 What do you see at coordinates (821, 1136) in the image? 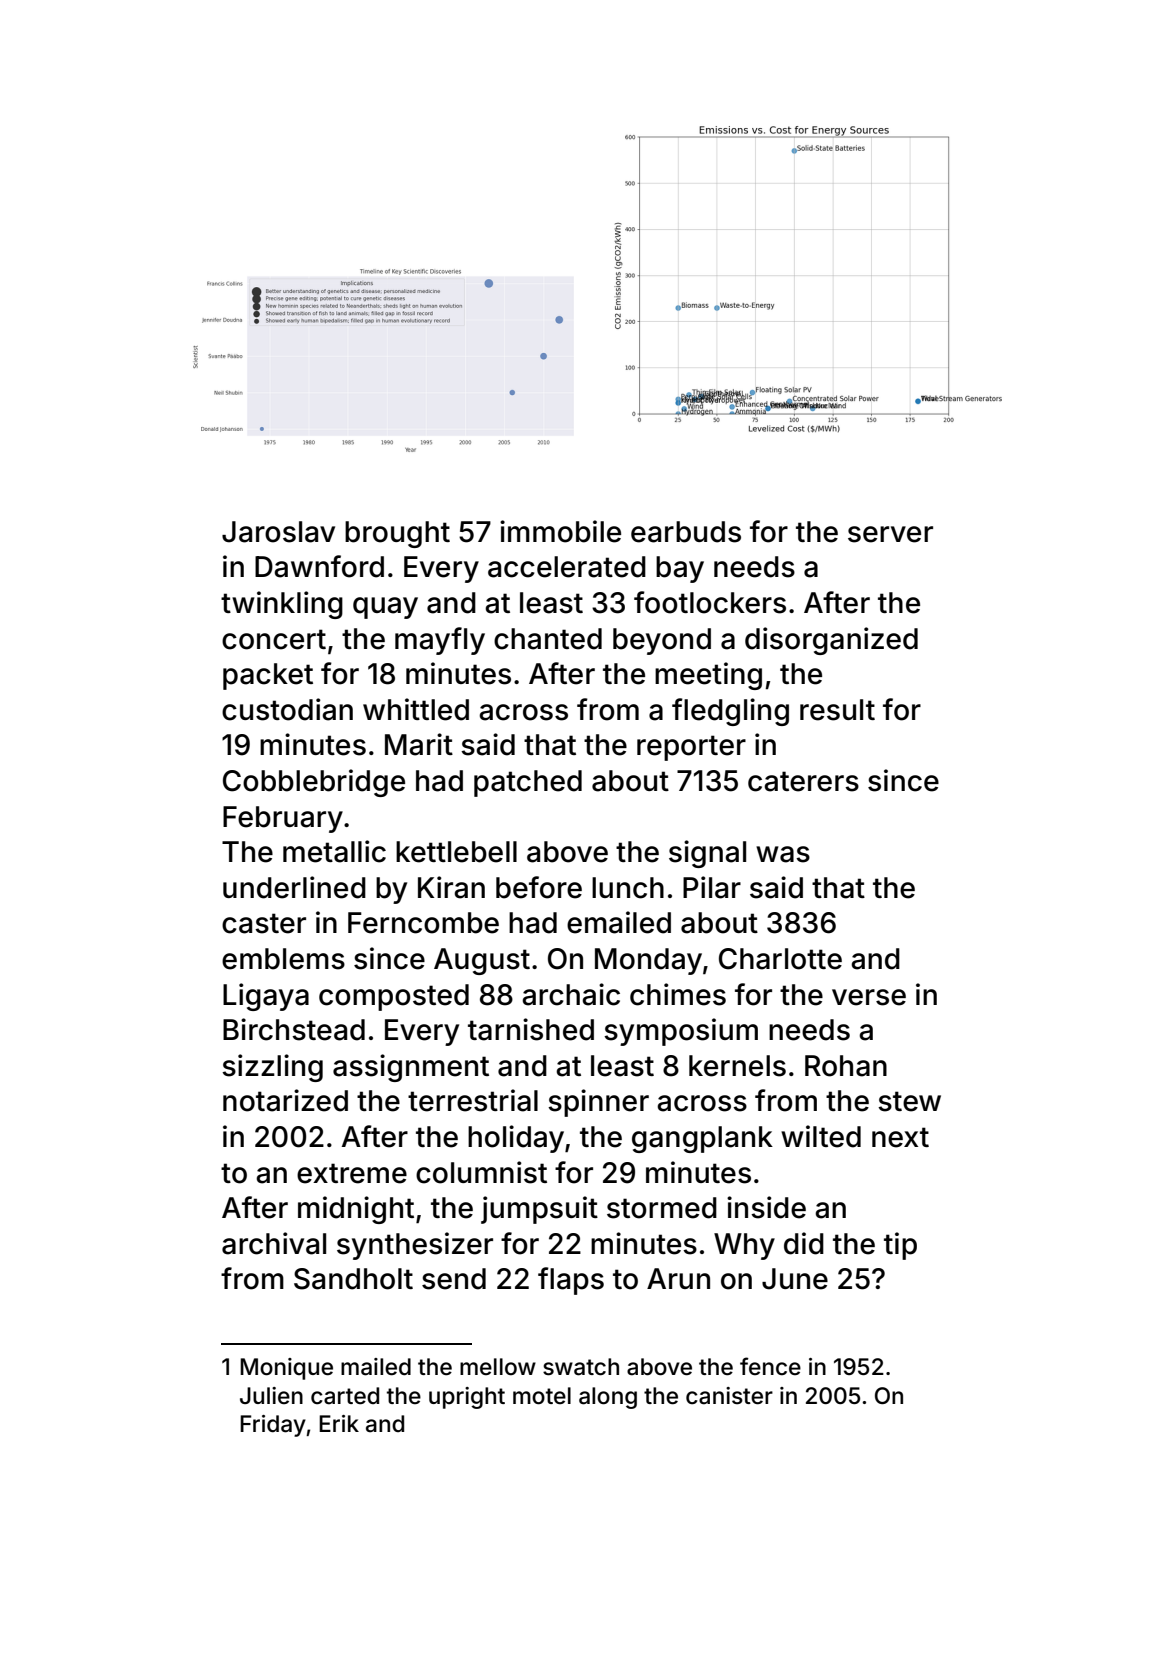
I see `wilted` at bounding box center [821, 1136].
